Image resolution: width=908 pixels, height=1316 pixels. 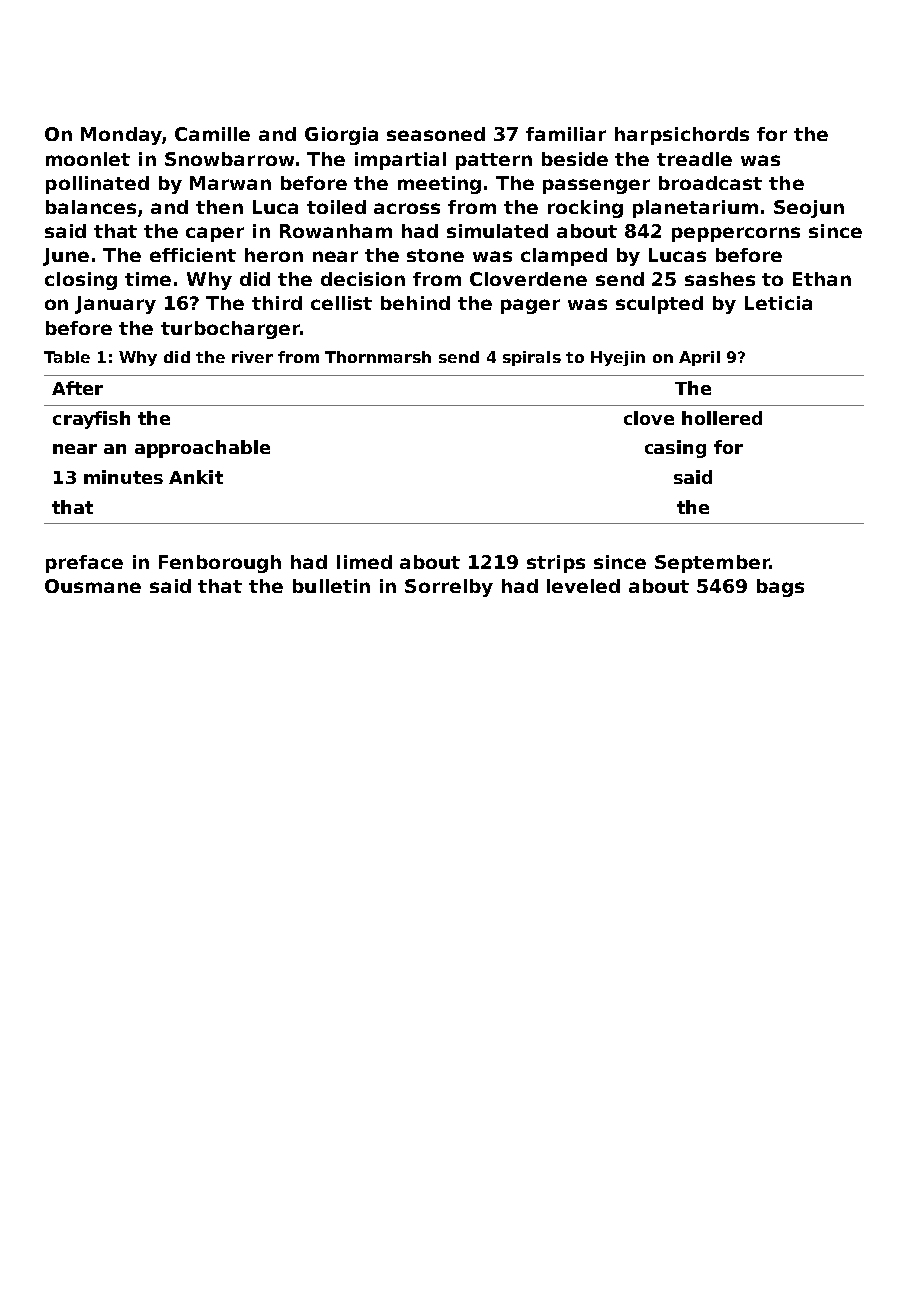 What do you see at coordinates (341, 136) in the document?
I see `Giorgia` at bounding box center [341, 136].
